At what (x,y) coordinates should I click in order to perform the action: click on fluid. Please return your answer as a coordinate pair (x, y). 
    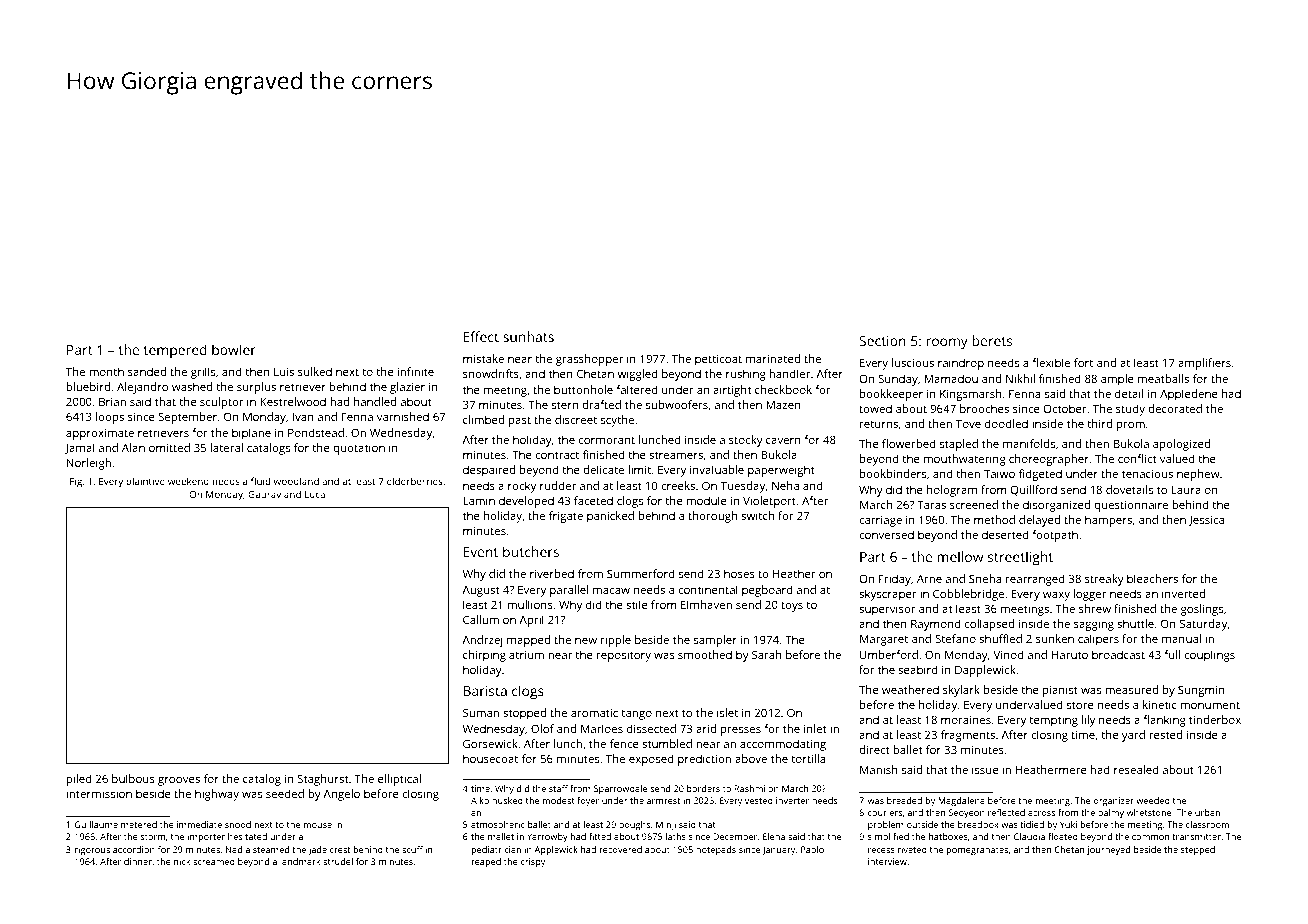
    Looking at the image, I should click on (260, 481).
